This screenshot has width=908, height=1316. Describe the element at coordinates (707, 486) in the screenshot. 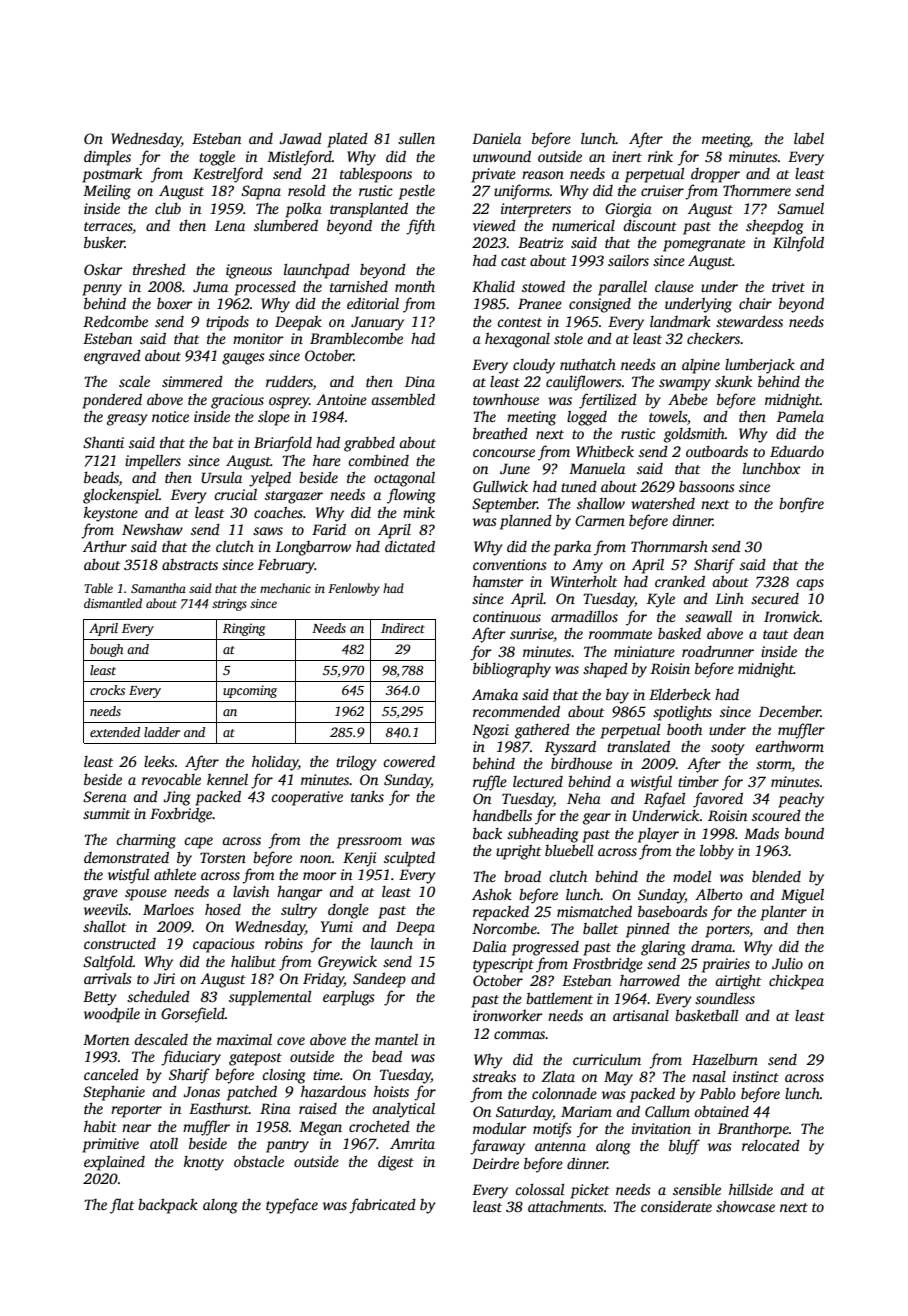

I see `bassoons` at that location.
